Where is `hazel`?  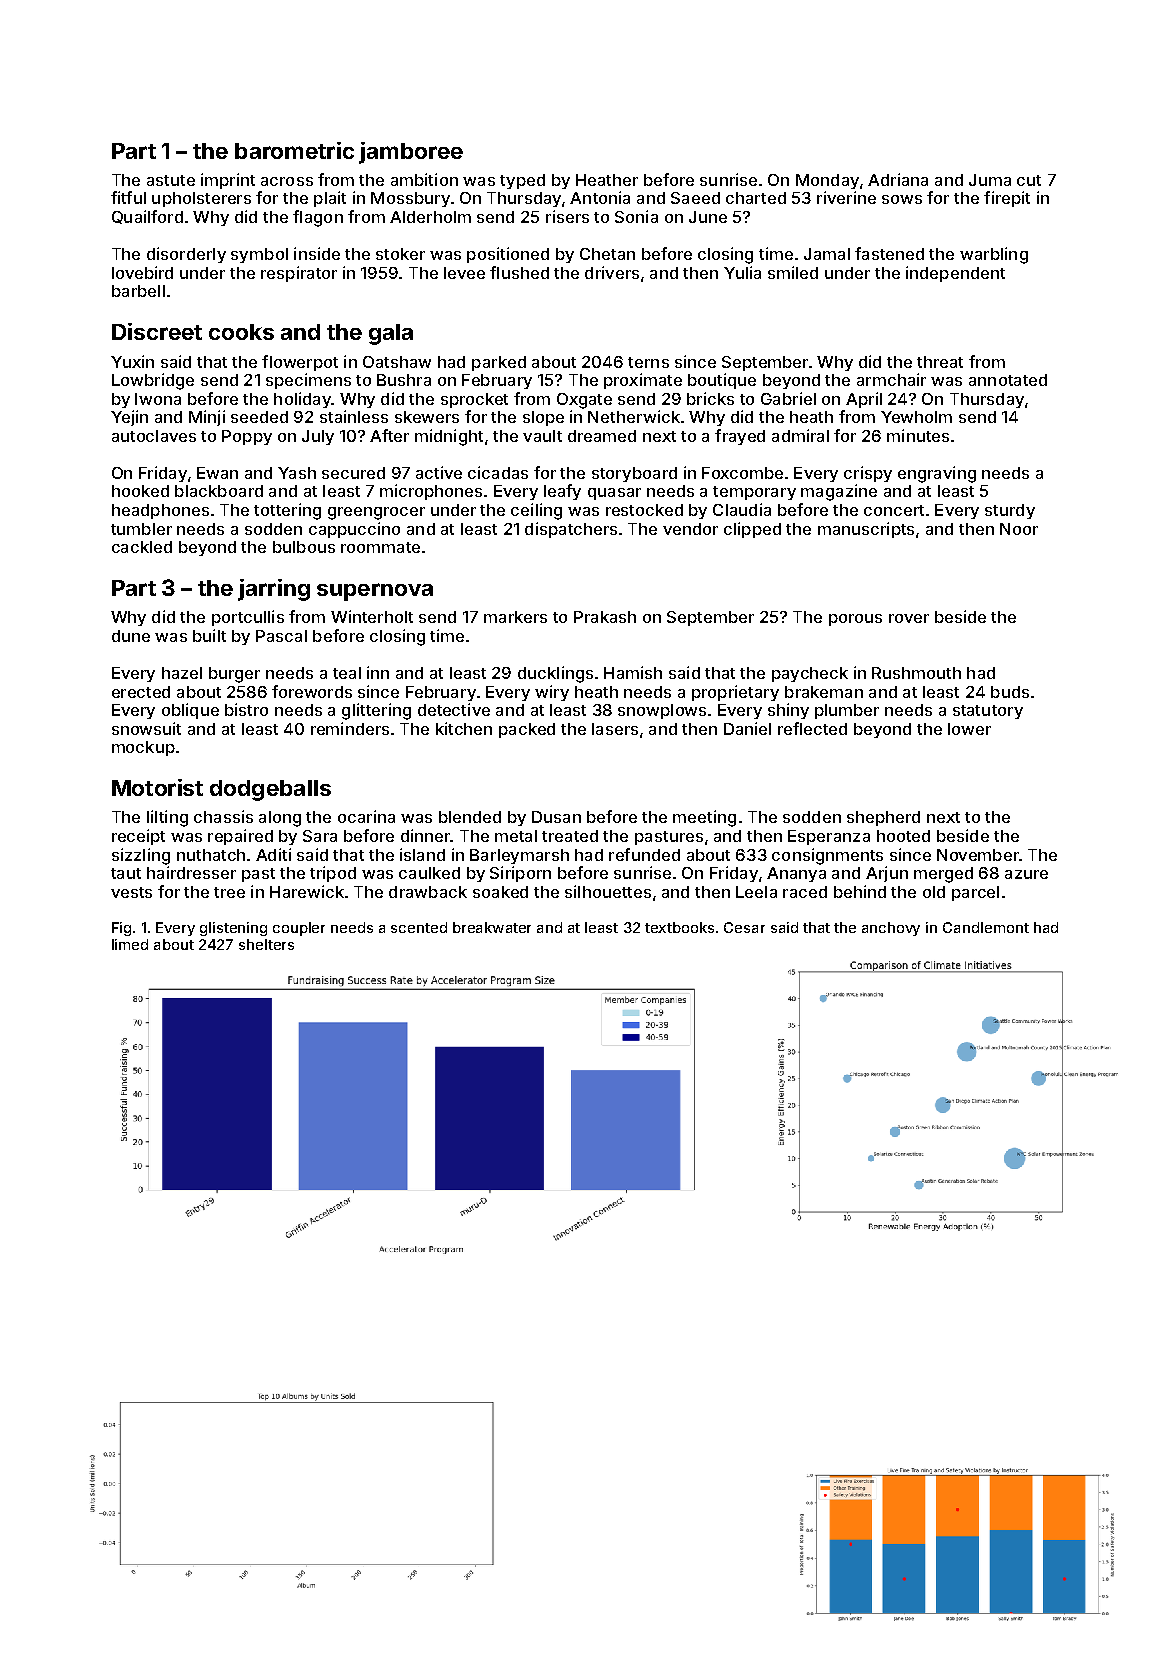 hazel is located at coordinates (182, 673).
